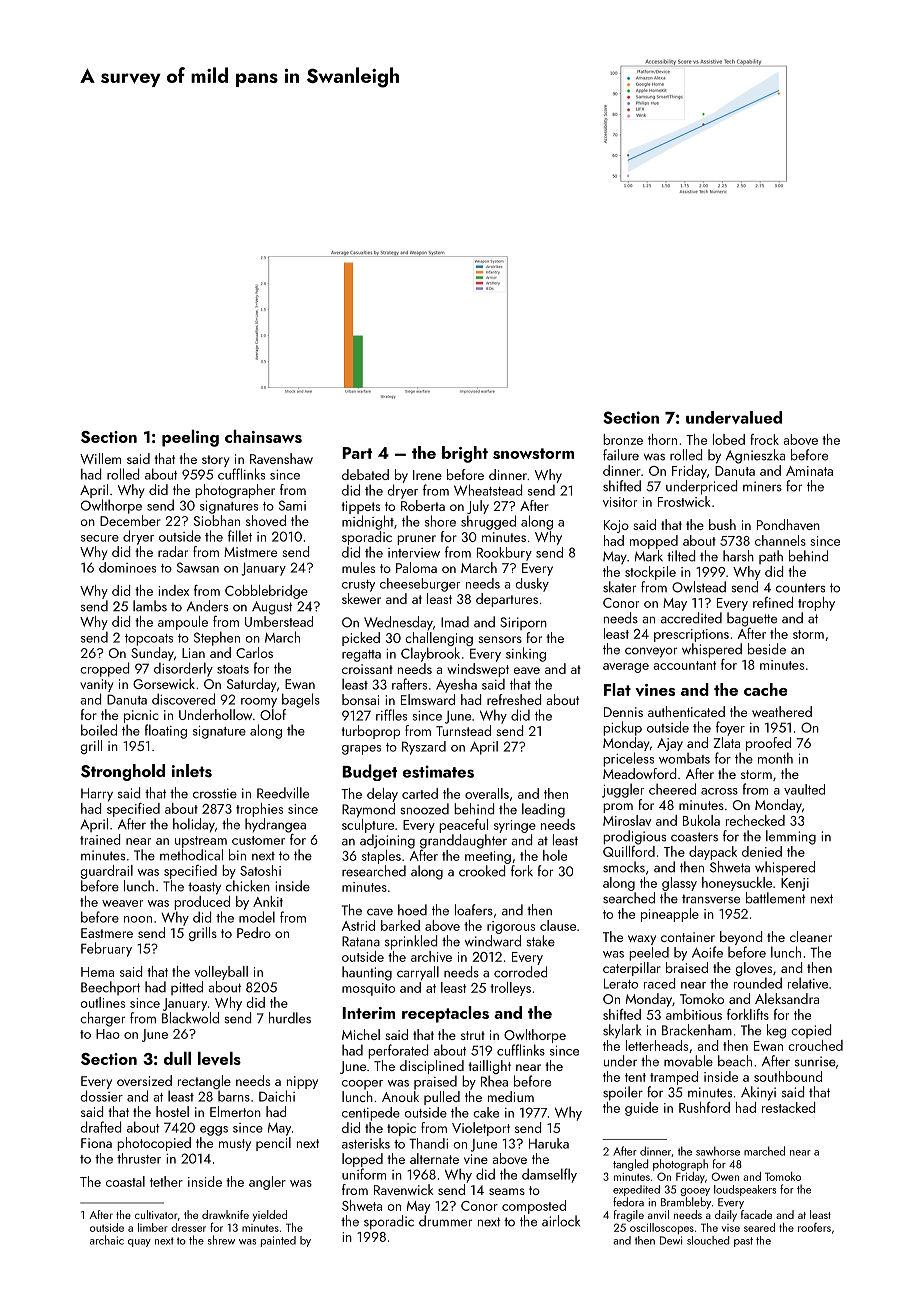  I want to click on challenging, so click(439, 639).
